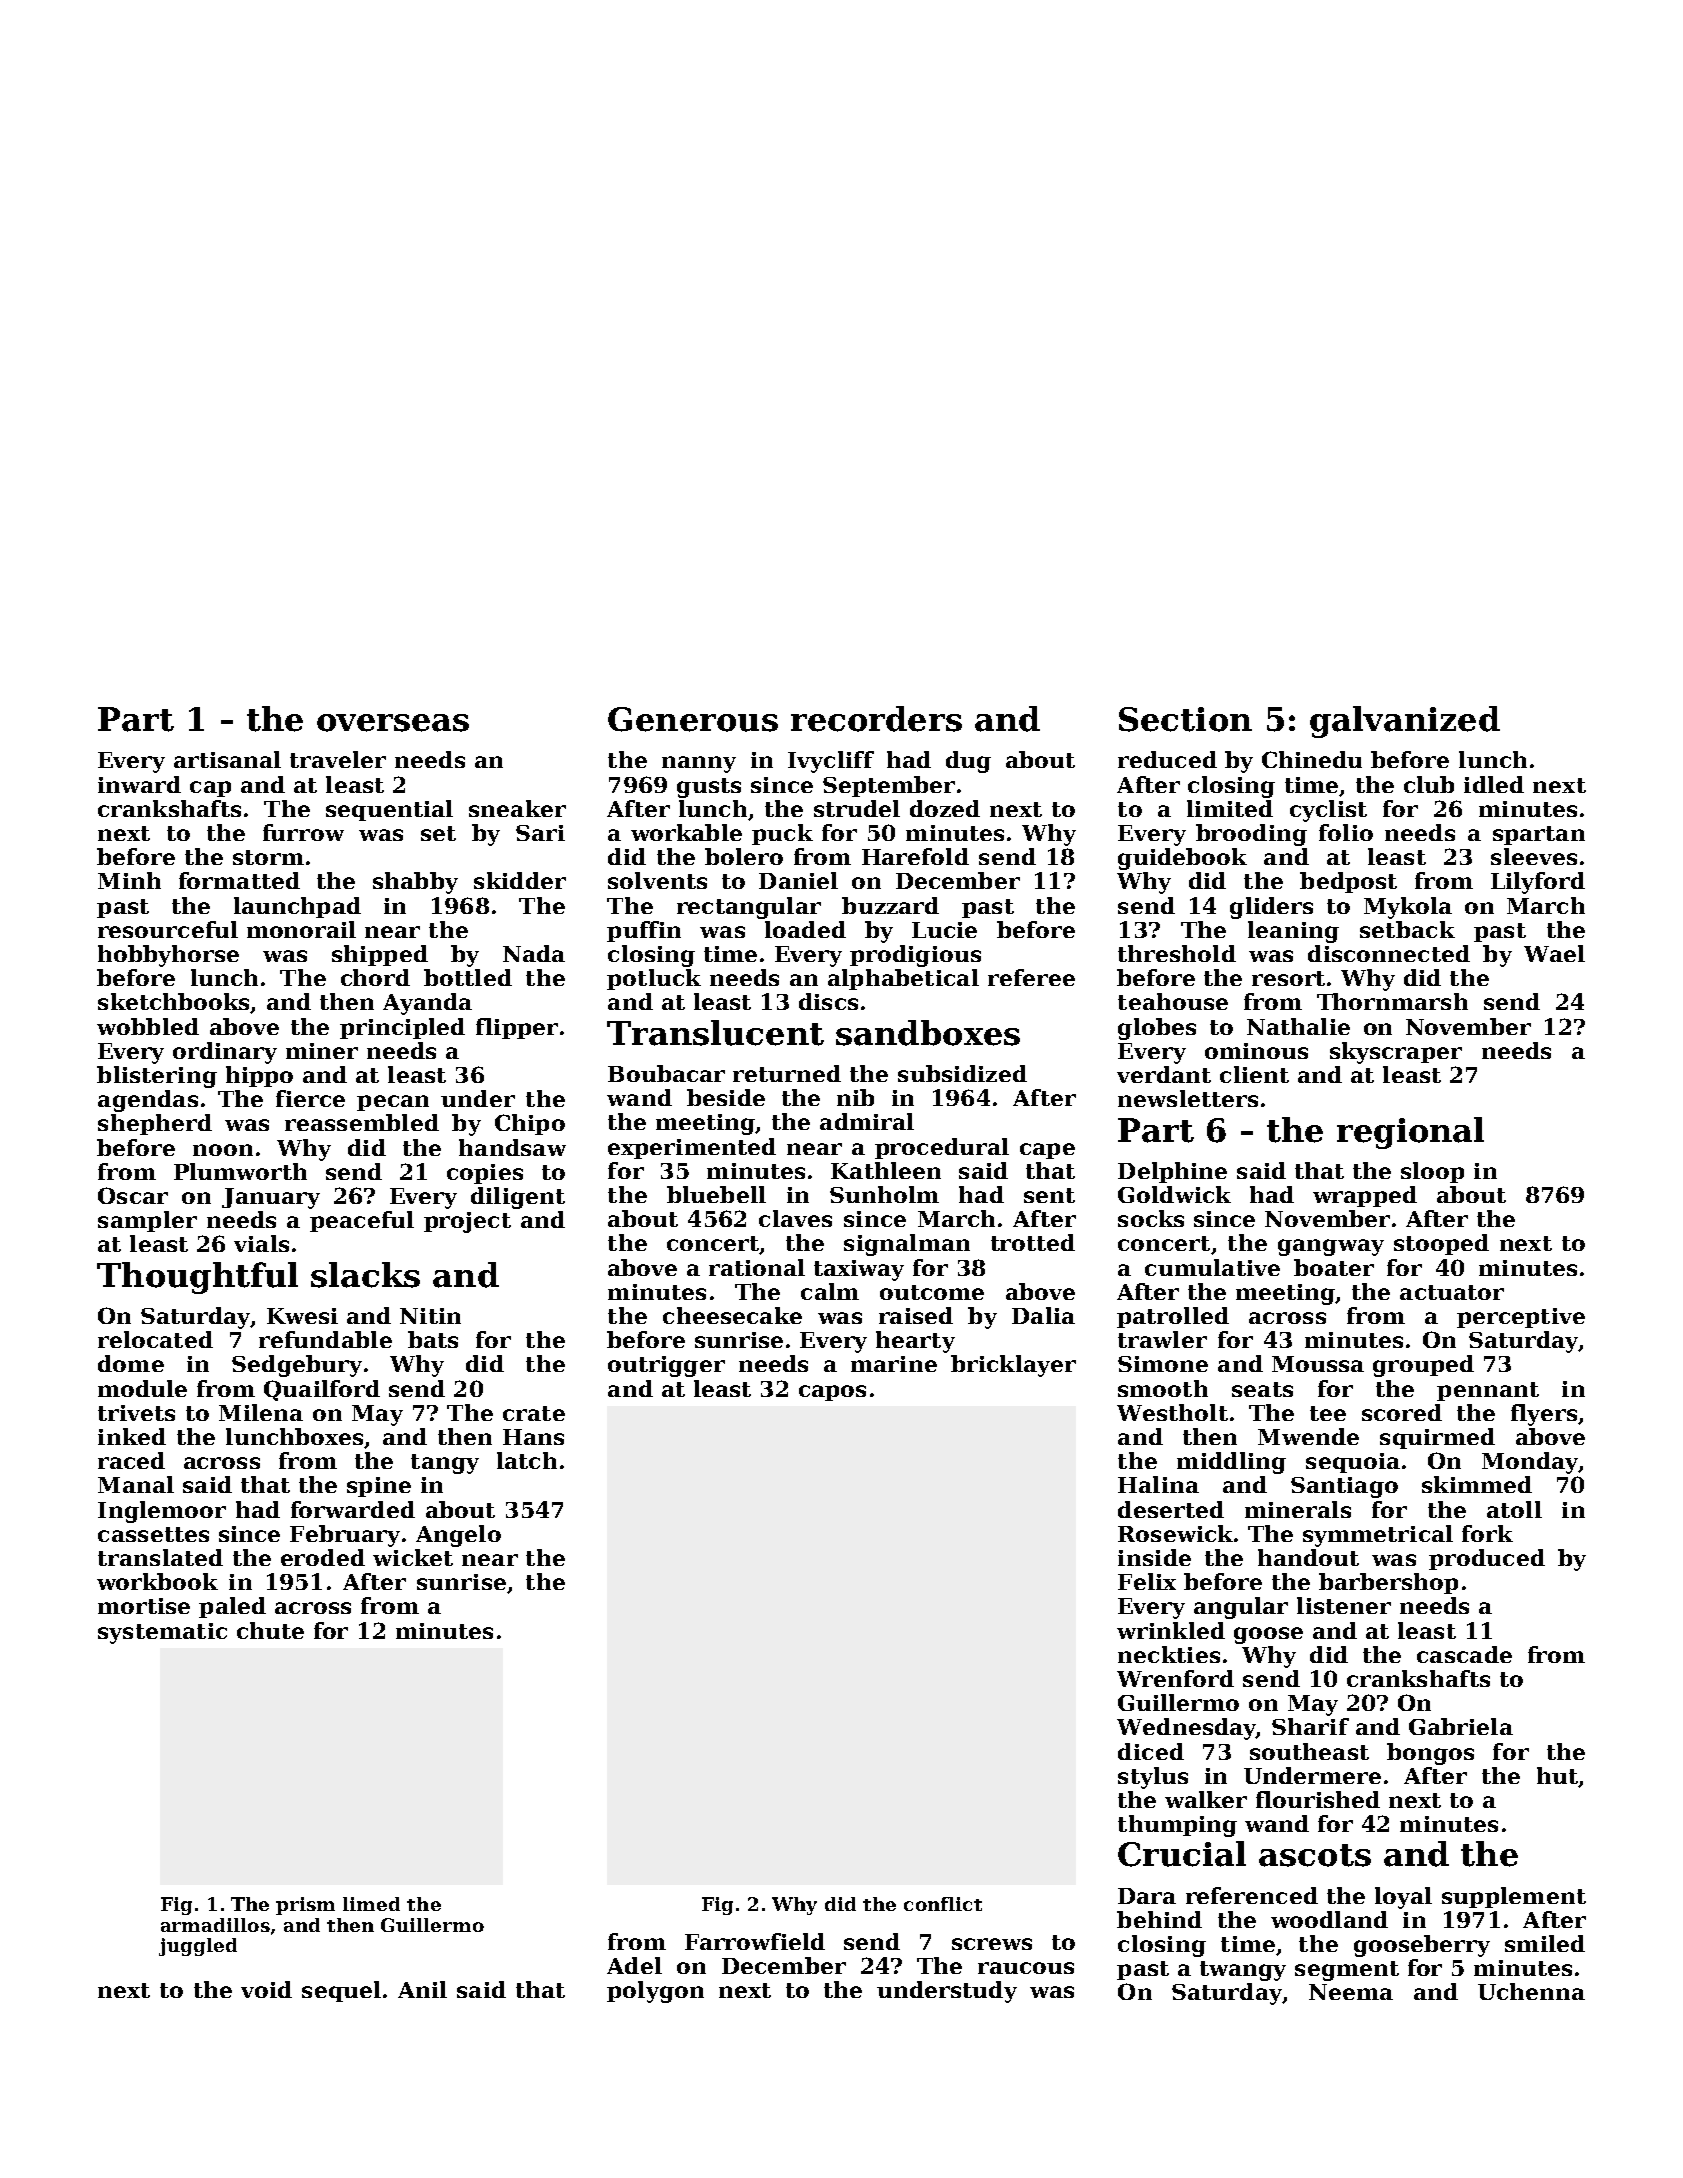 This page has height=2178, width=1683. Describe the element at coordinates (1309, 1751) in the page. I see `southeast` at that location.
